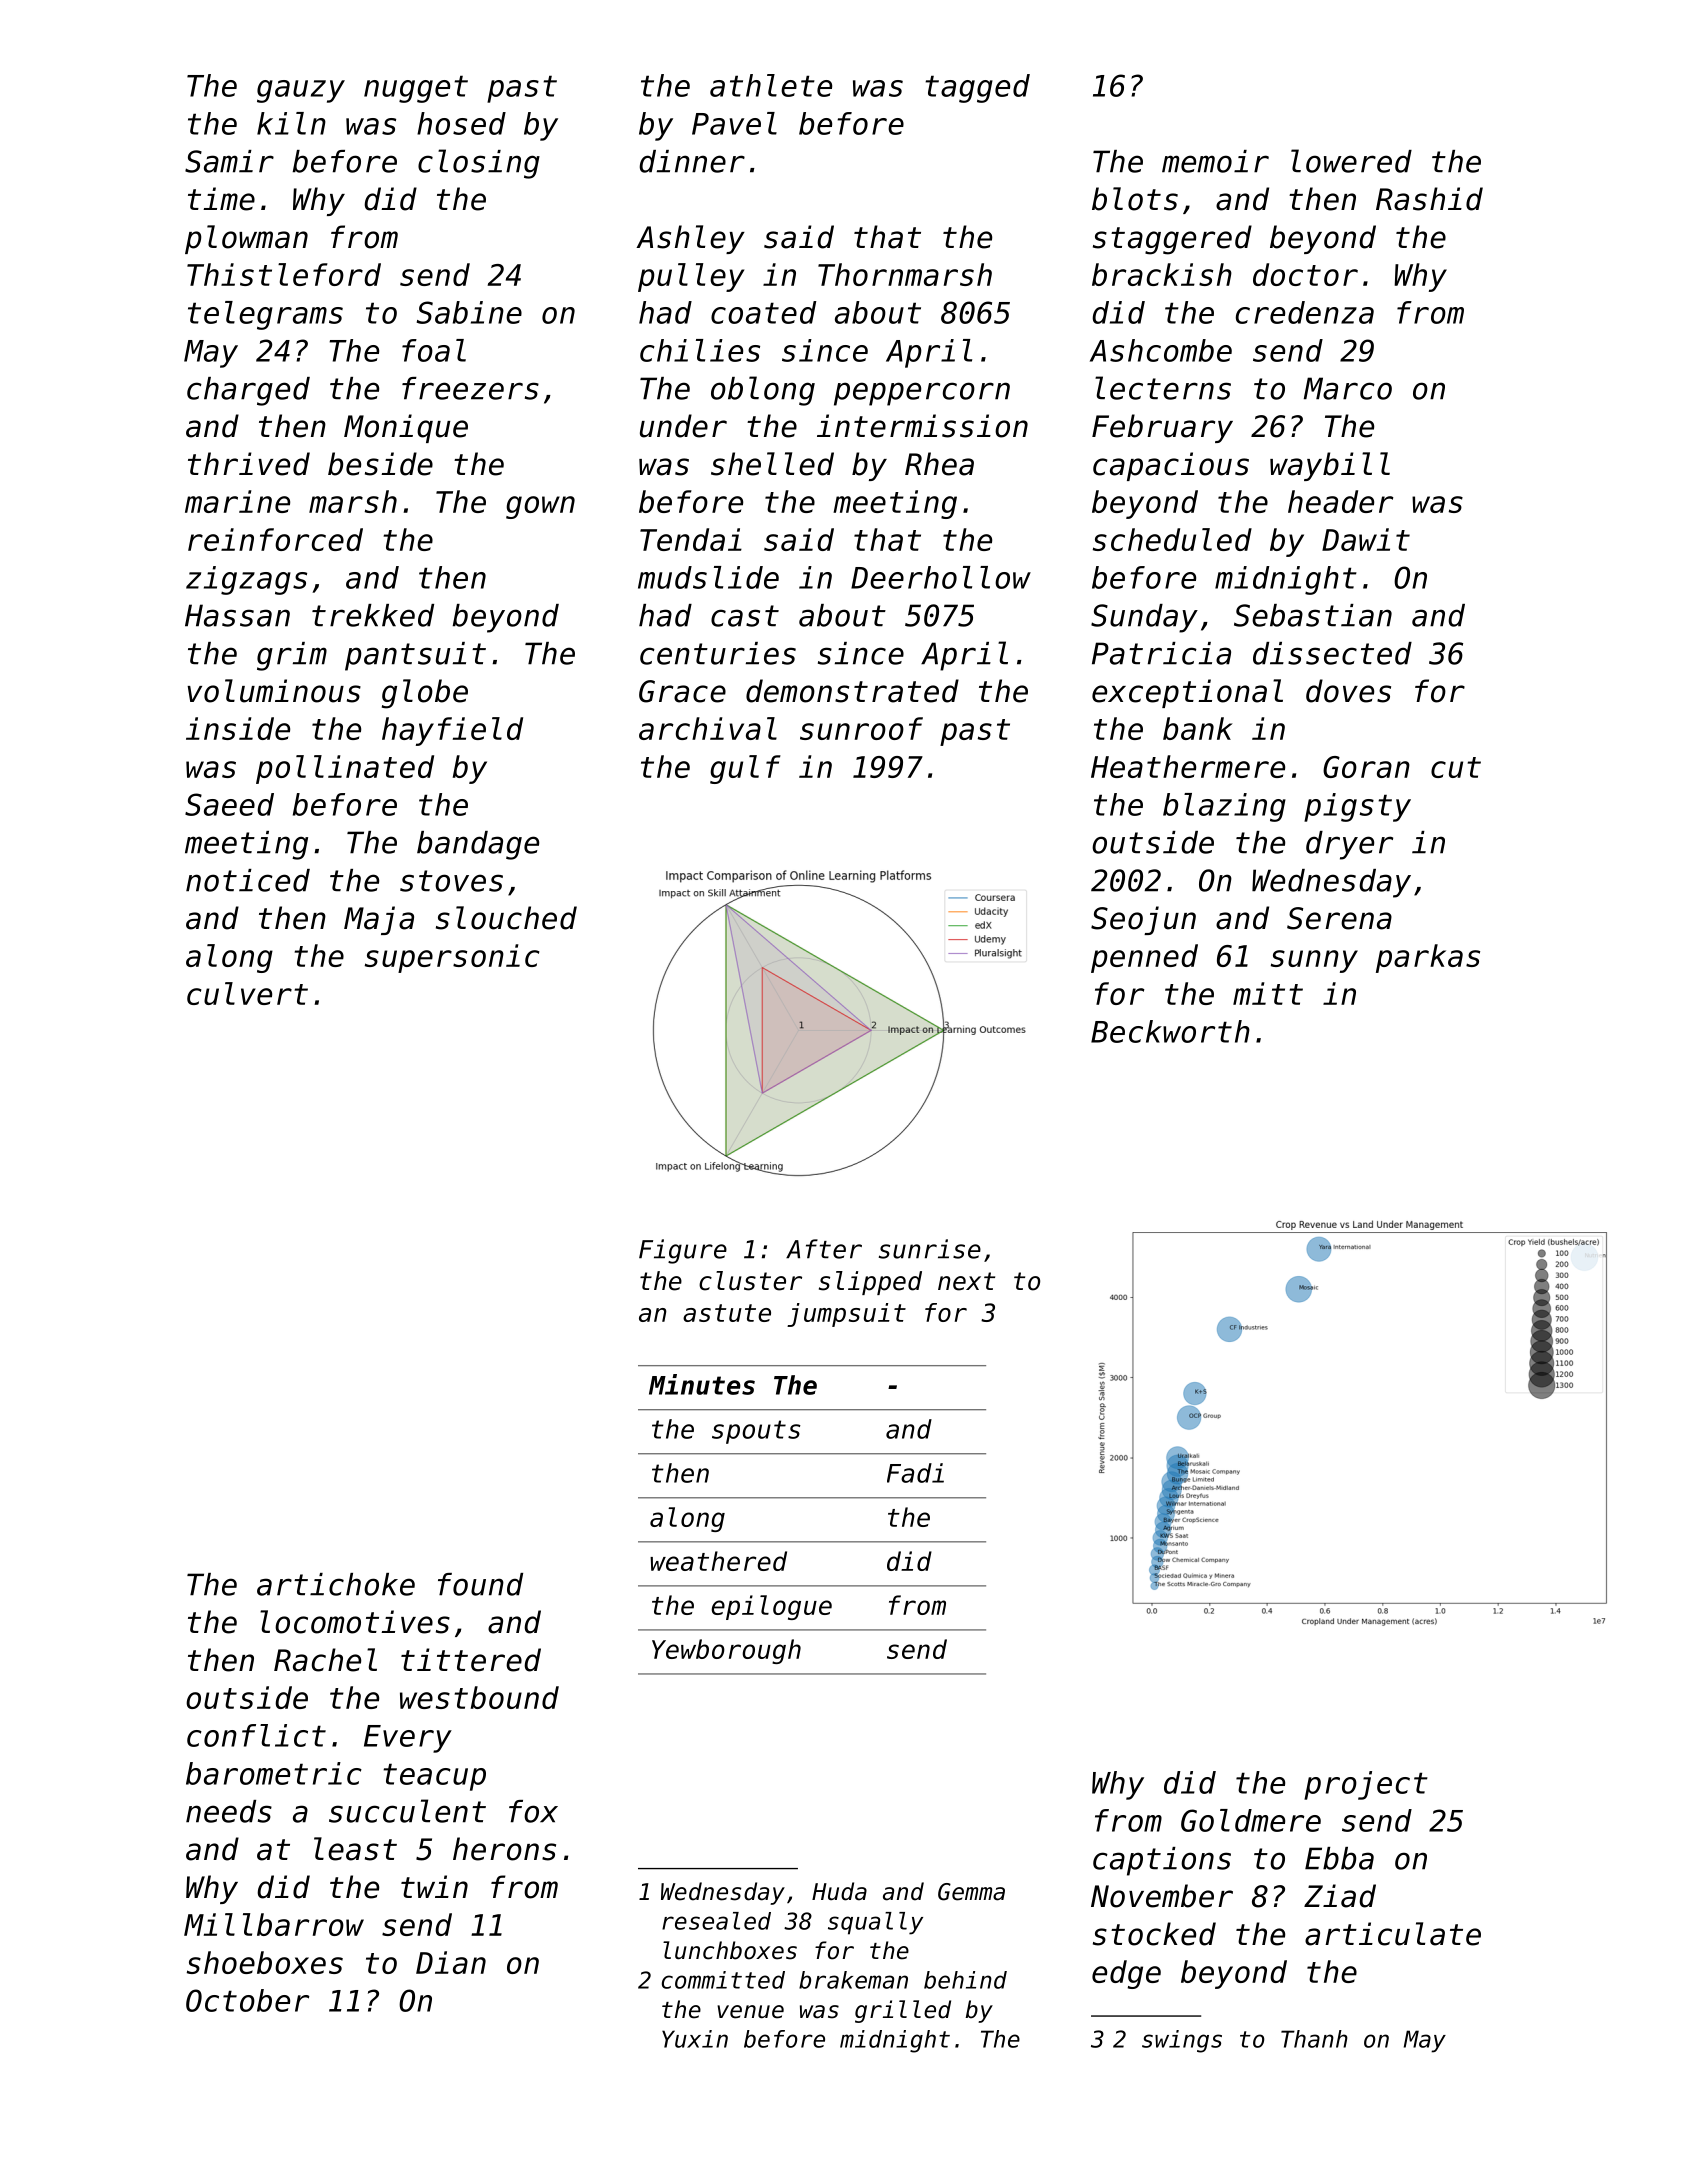 The width and height of the screenshot is (1683, 2178). What do you see at coordinates (461, 123) in the screenshot?
I see `hosed` at bounding box center [461, 123].
